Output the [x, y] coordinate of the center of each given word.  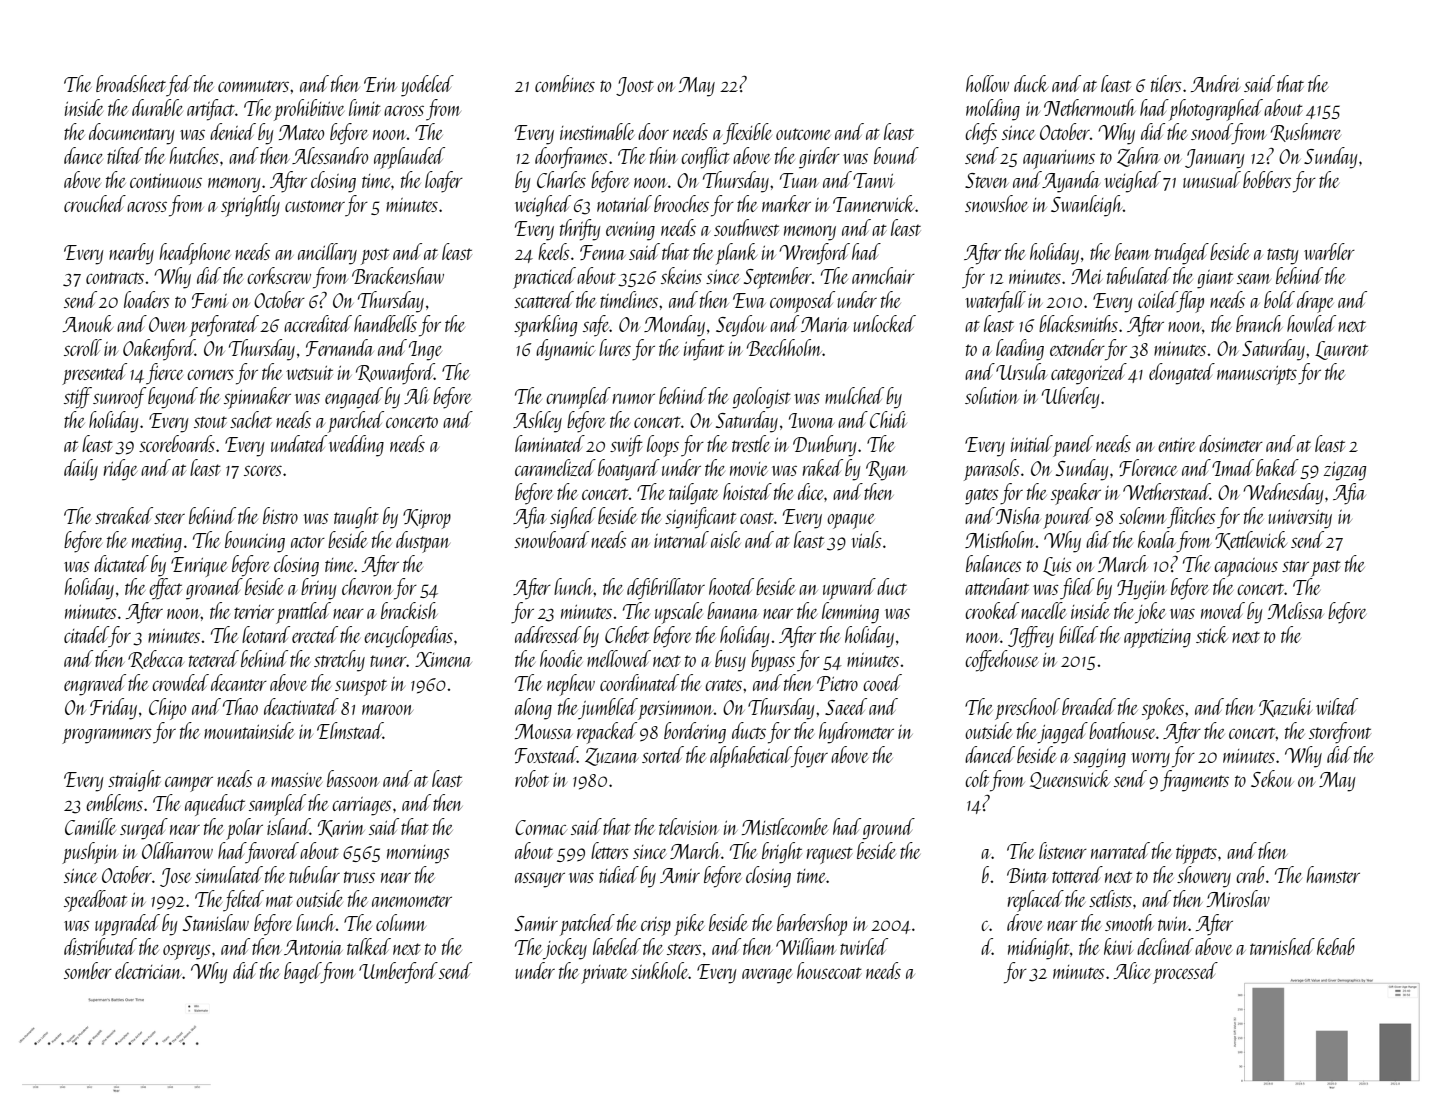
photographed [1216, 110]
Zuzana [611, 757]
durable [157, 107]
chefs [981, 134]
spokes [1163, 709]
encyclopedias [408, 637]
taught [356, 518]
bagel [302, 973]
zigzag [1344, 471]
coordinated [639, 682]
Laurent [1341, 350]
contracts [115, 278]
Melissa [1296, 610]
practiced [544, 278]
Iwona [811, 420]
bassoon [353, 778]
